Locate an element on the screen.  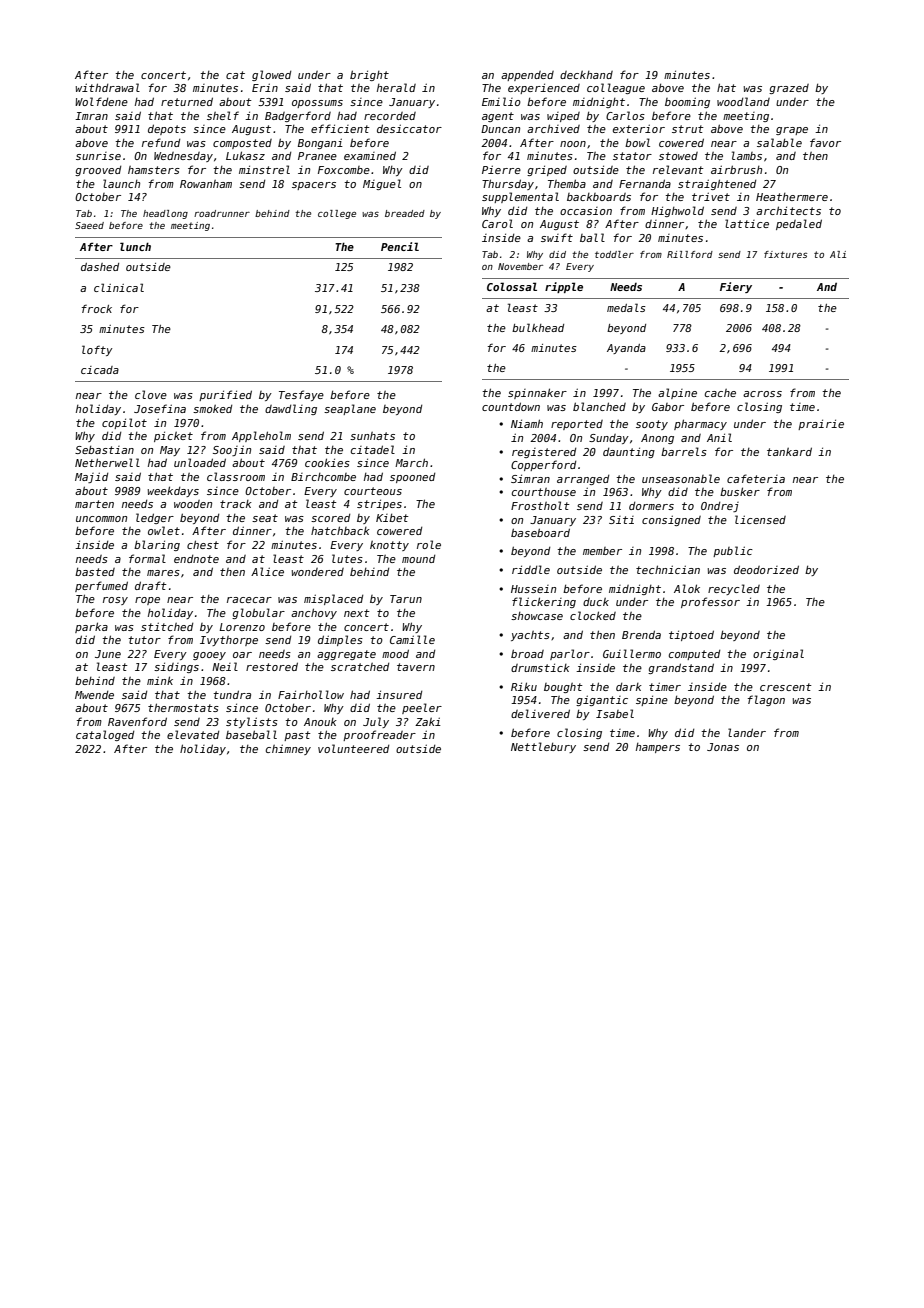
Anil is located at coordinates (719, 437).
